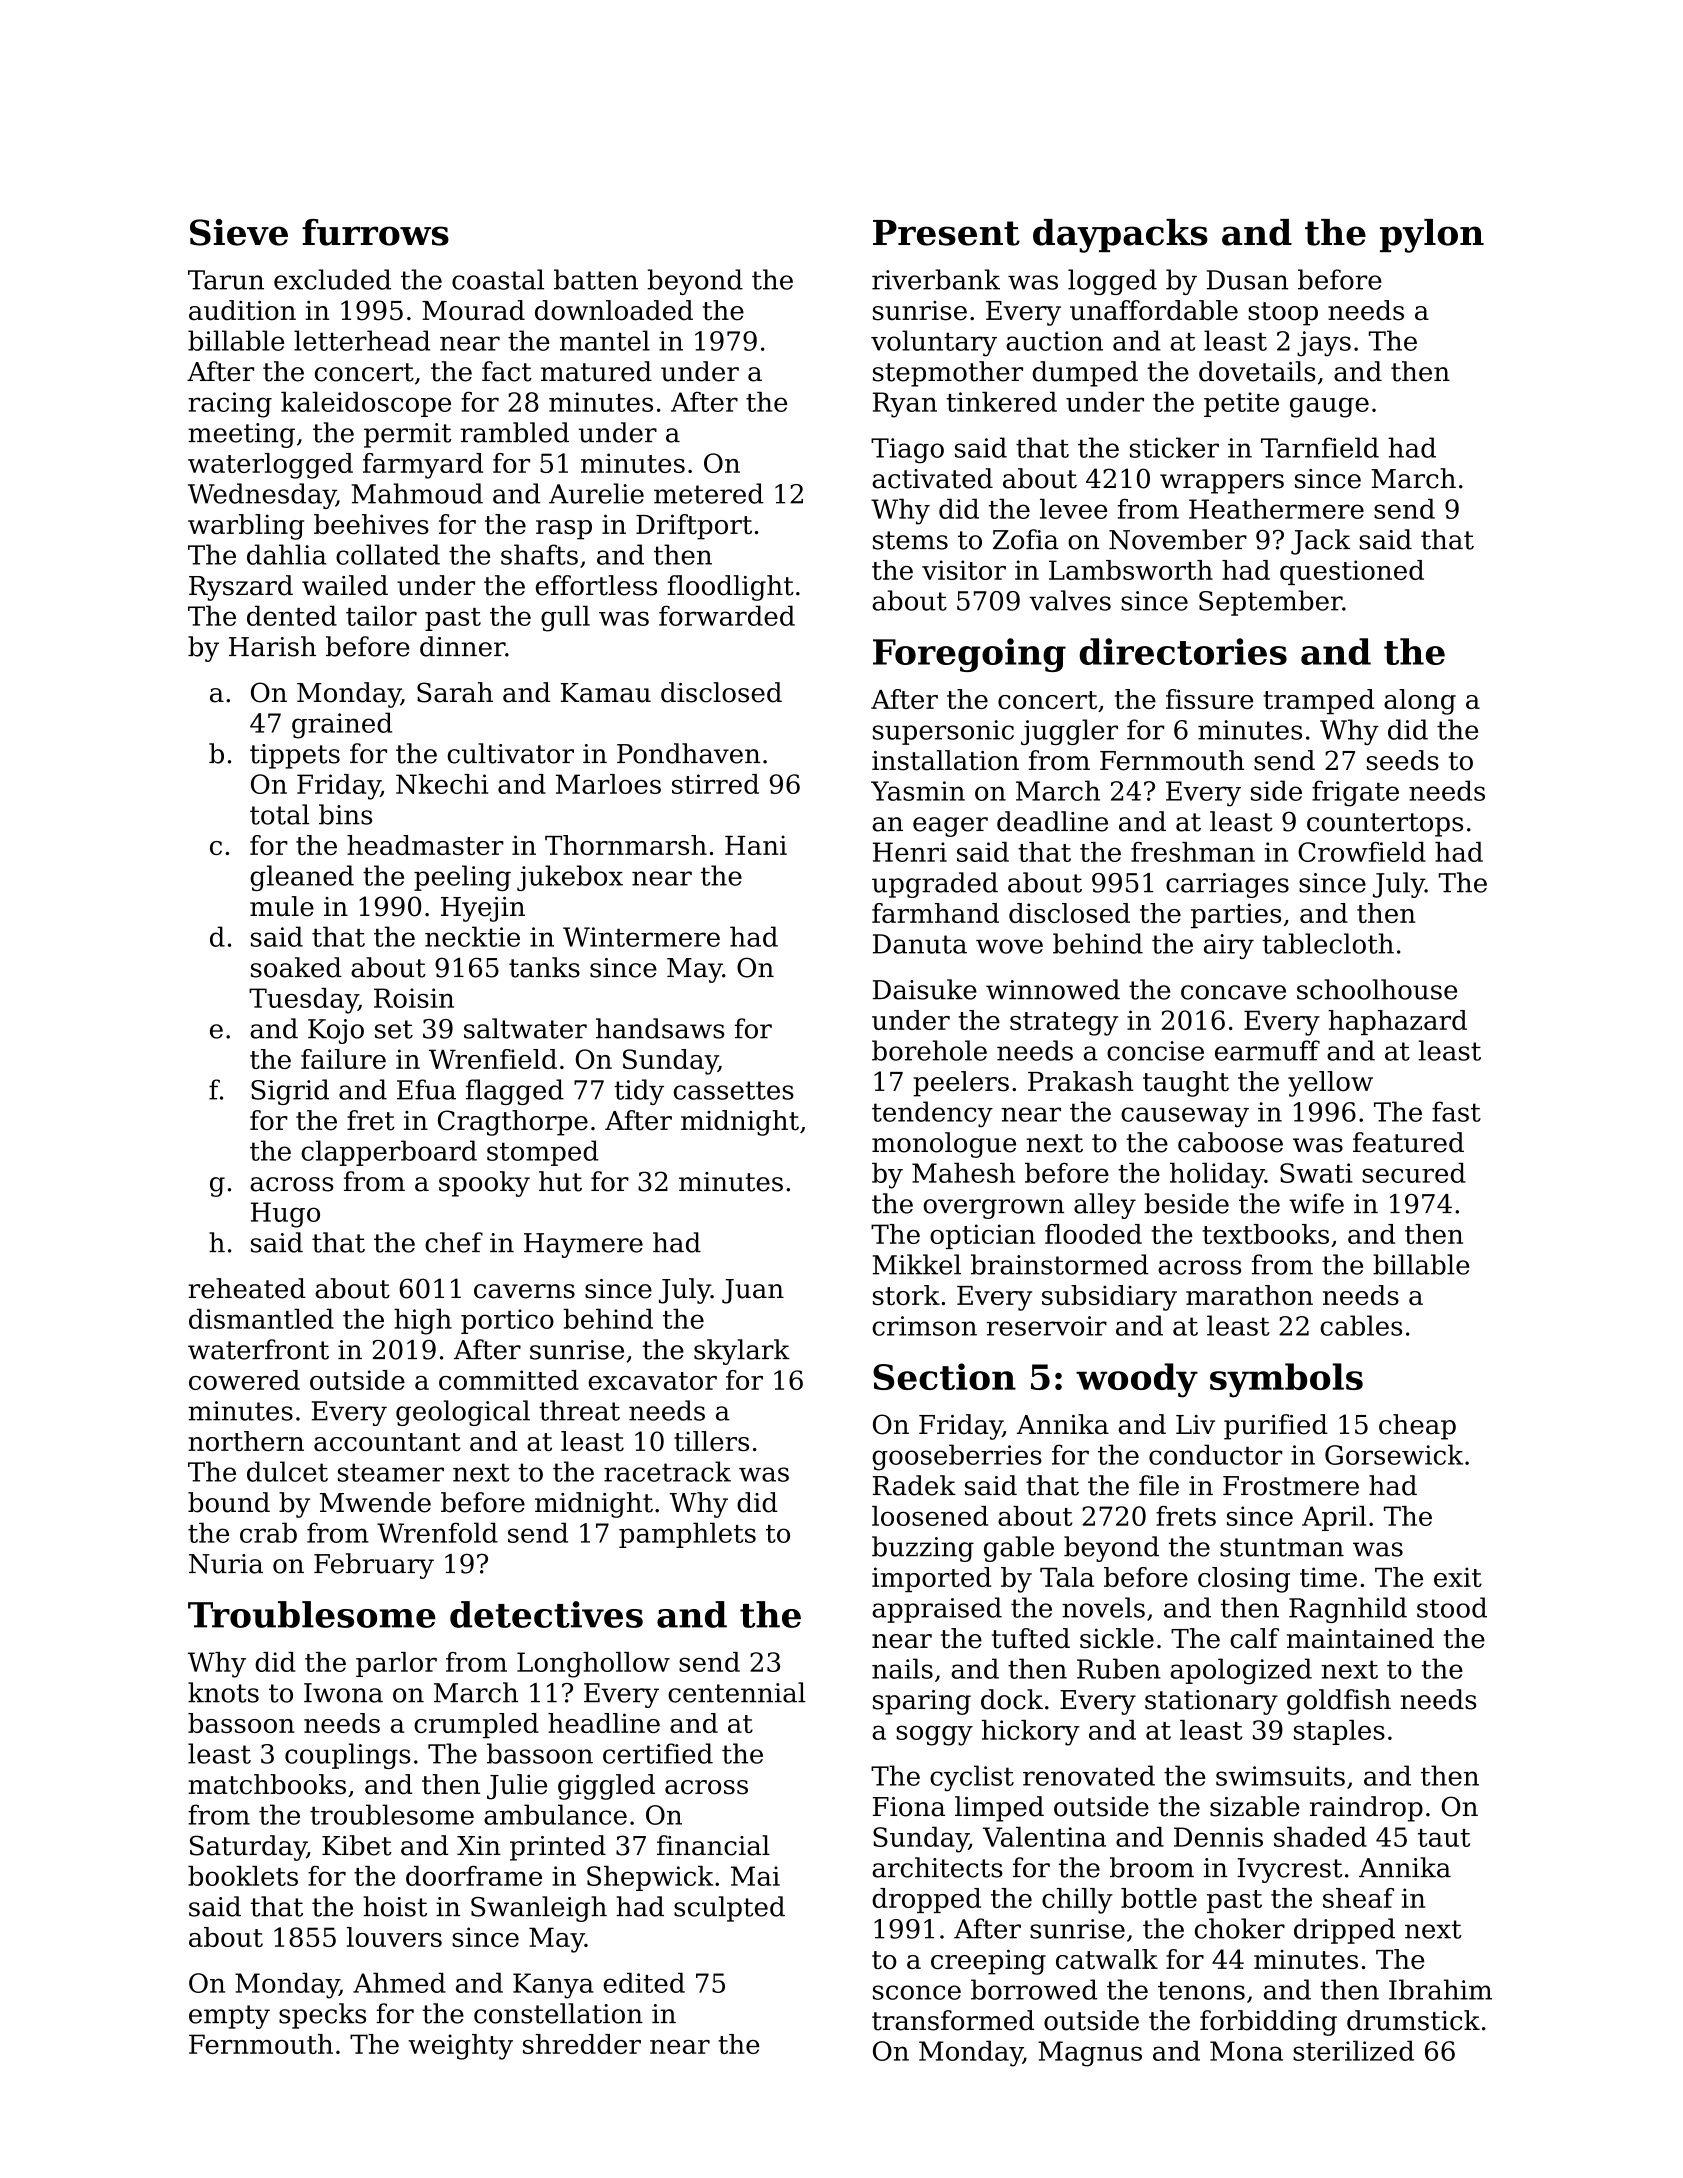  I want to click on Nuria, so click(226, 1564).
